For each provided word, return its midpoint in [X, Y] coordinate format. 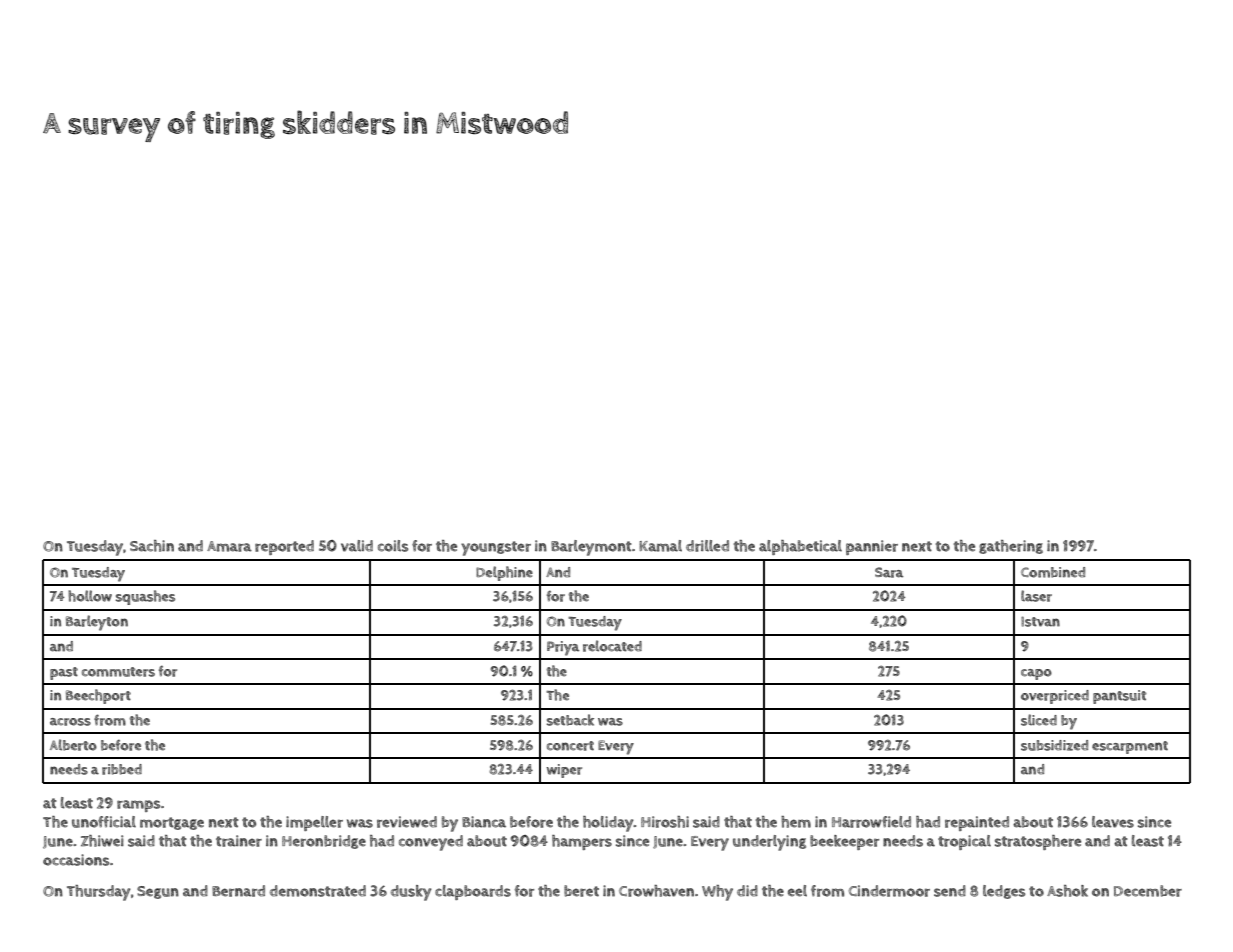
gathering [1011, 547]
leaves [1113, 822]
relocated [612, 646]
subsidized [1054, 745]
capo [1036, 674]
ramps [138, 806]
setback [570, 720]
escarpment [1130, 747]
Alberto [73, 745]
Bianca [484, 822]
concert [570, 746]
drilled [707, 546]
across [70, 722]
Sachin [152, 546]
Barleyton [97, 623]
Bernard [238, 891]
